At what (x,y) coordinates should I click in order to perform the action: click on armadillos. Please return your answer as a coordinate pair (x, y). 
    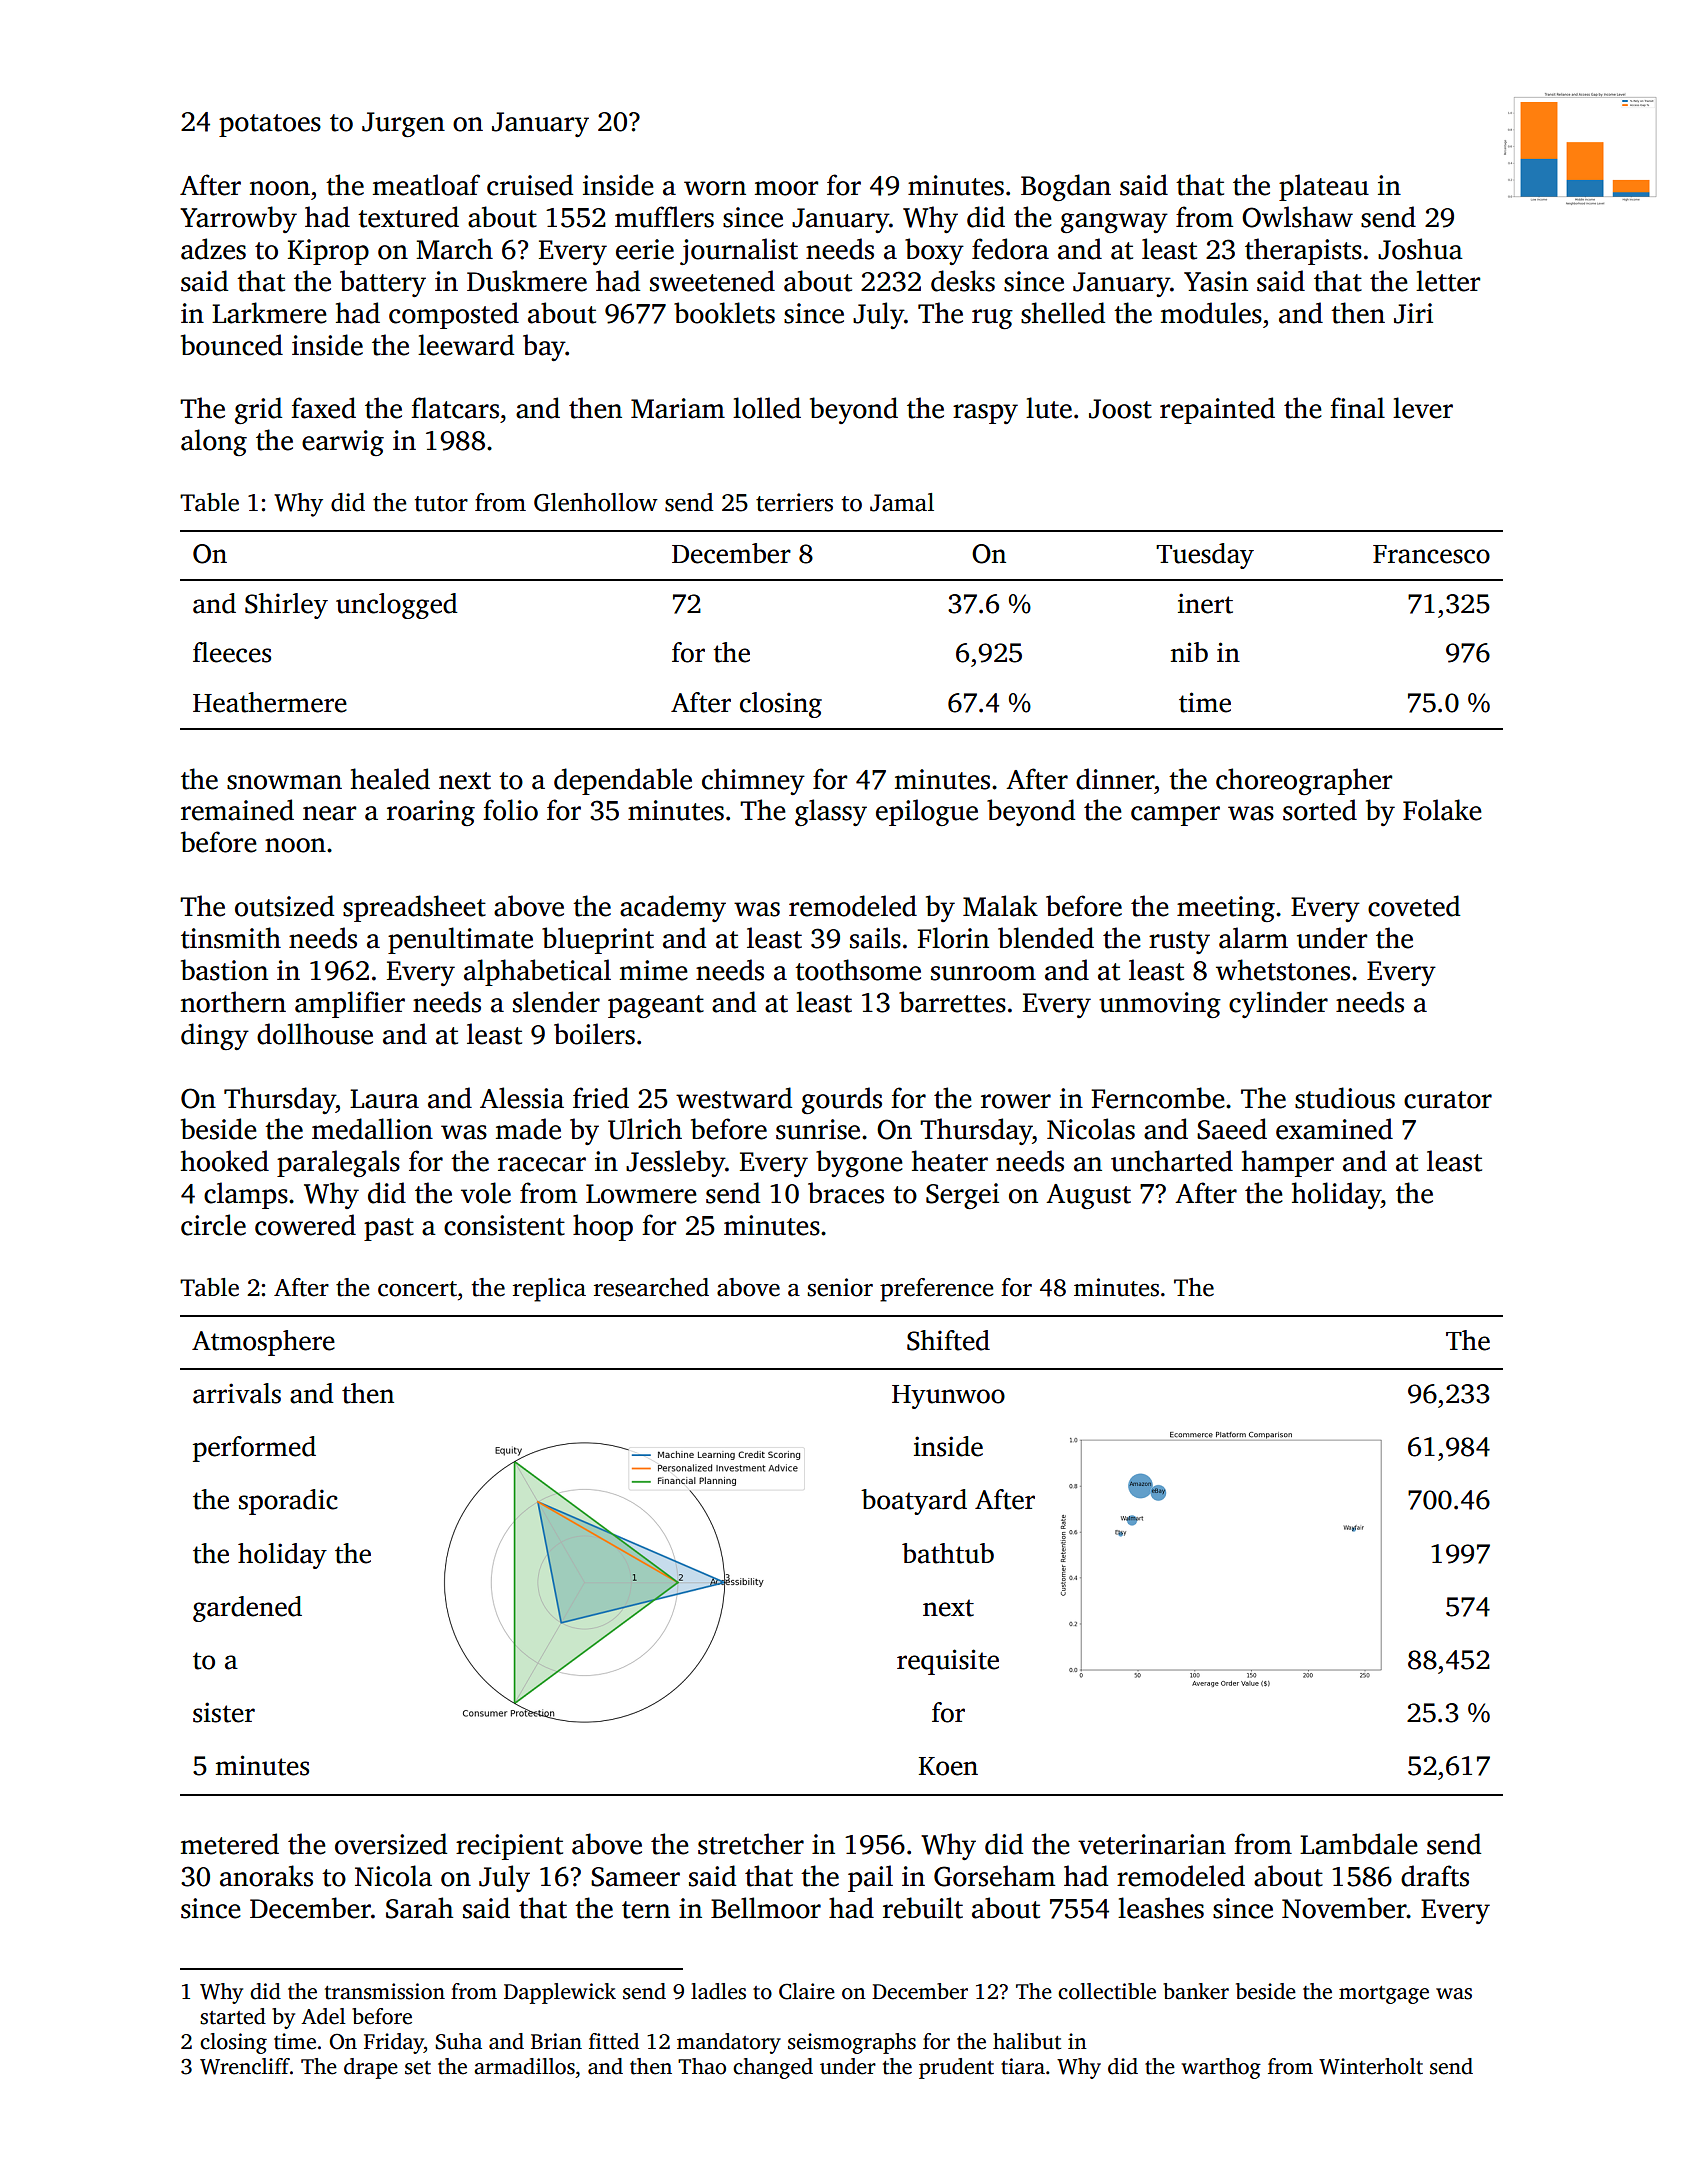
    Looking at the image, I should click on (524, 2066).
